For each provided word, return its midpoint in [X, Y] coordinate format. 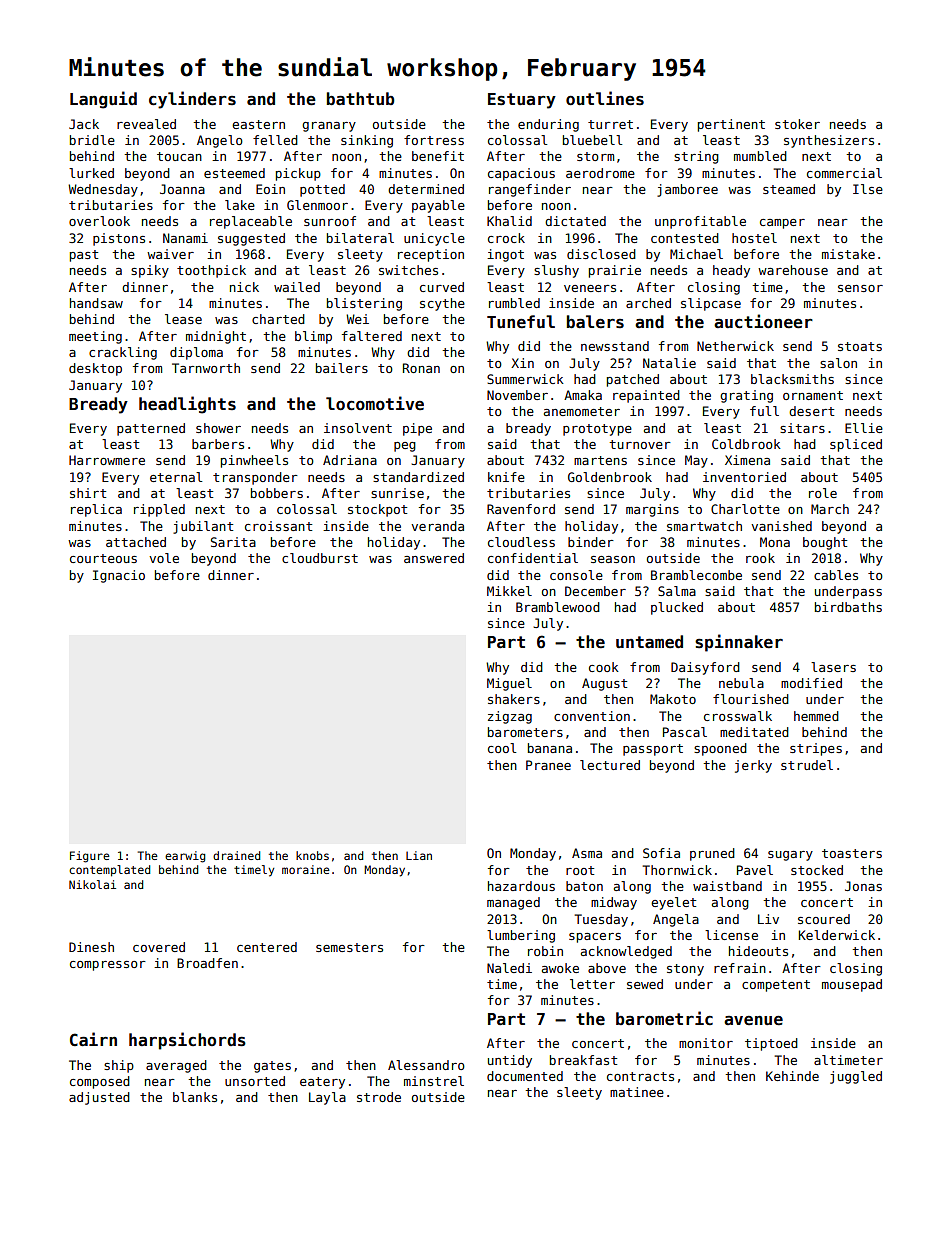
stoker [797, 124]
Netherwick [735, 346]
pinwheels [254, 461]
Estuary [522, 101]
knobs [312, 855]
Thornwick [677, 870]
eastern [258, 124]
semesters [349, 947]
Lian [419, 855]
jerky [753, 766]
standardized [418, 477]
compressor [108, 966]
